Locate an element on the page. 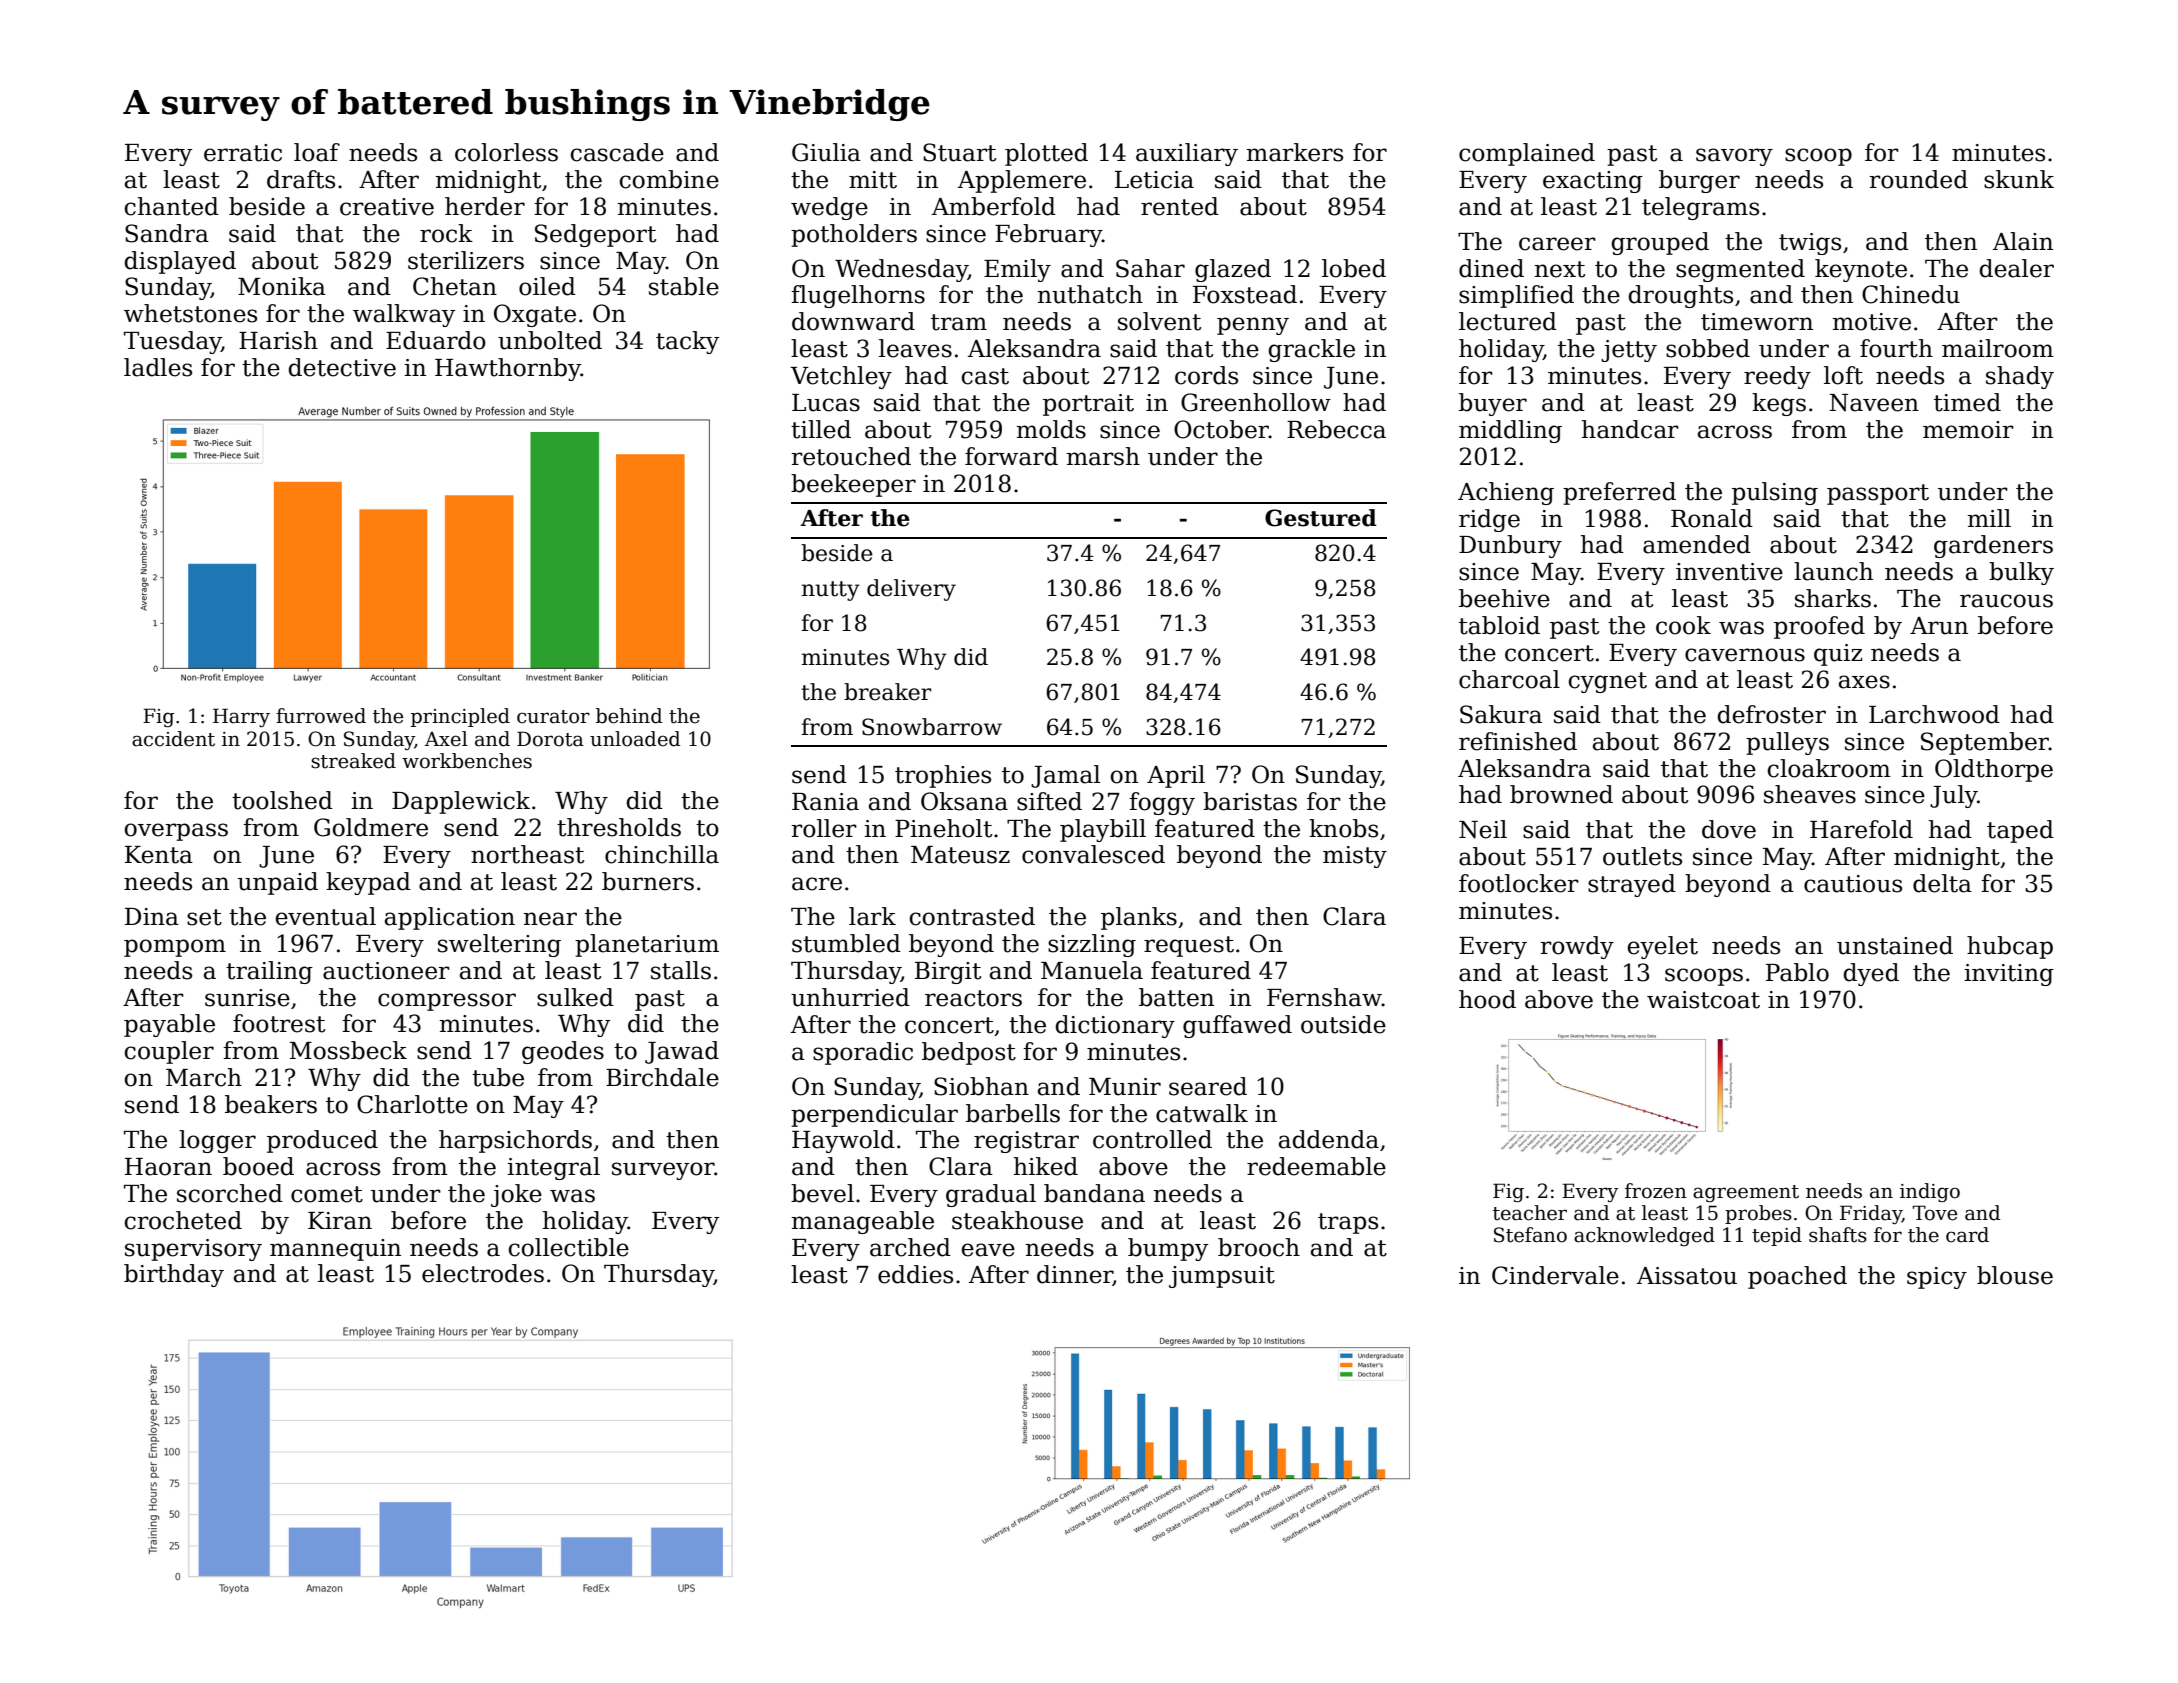  cascade is located at coordinates (617, 152).
